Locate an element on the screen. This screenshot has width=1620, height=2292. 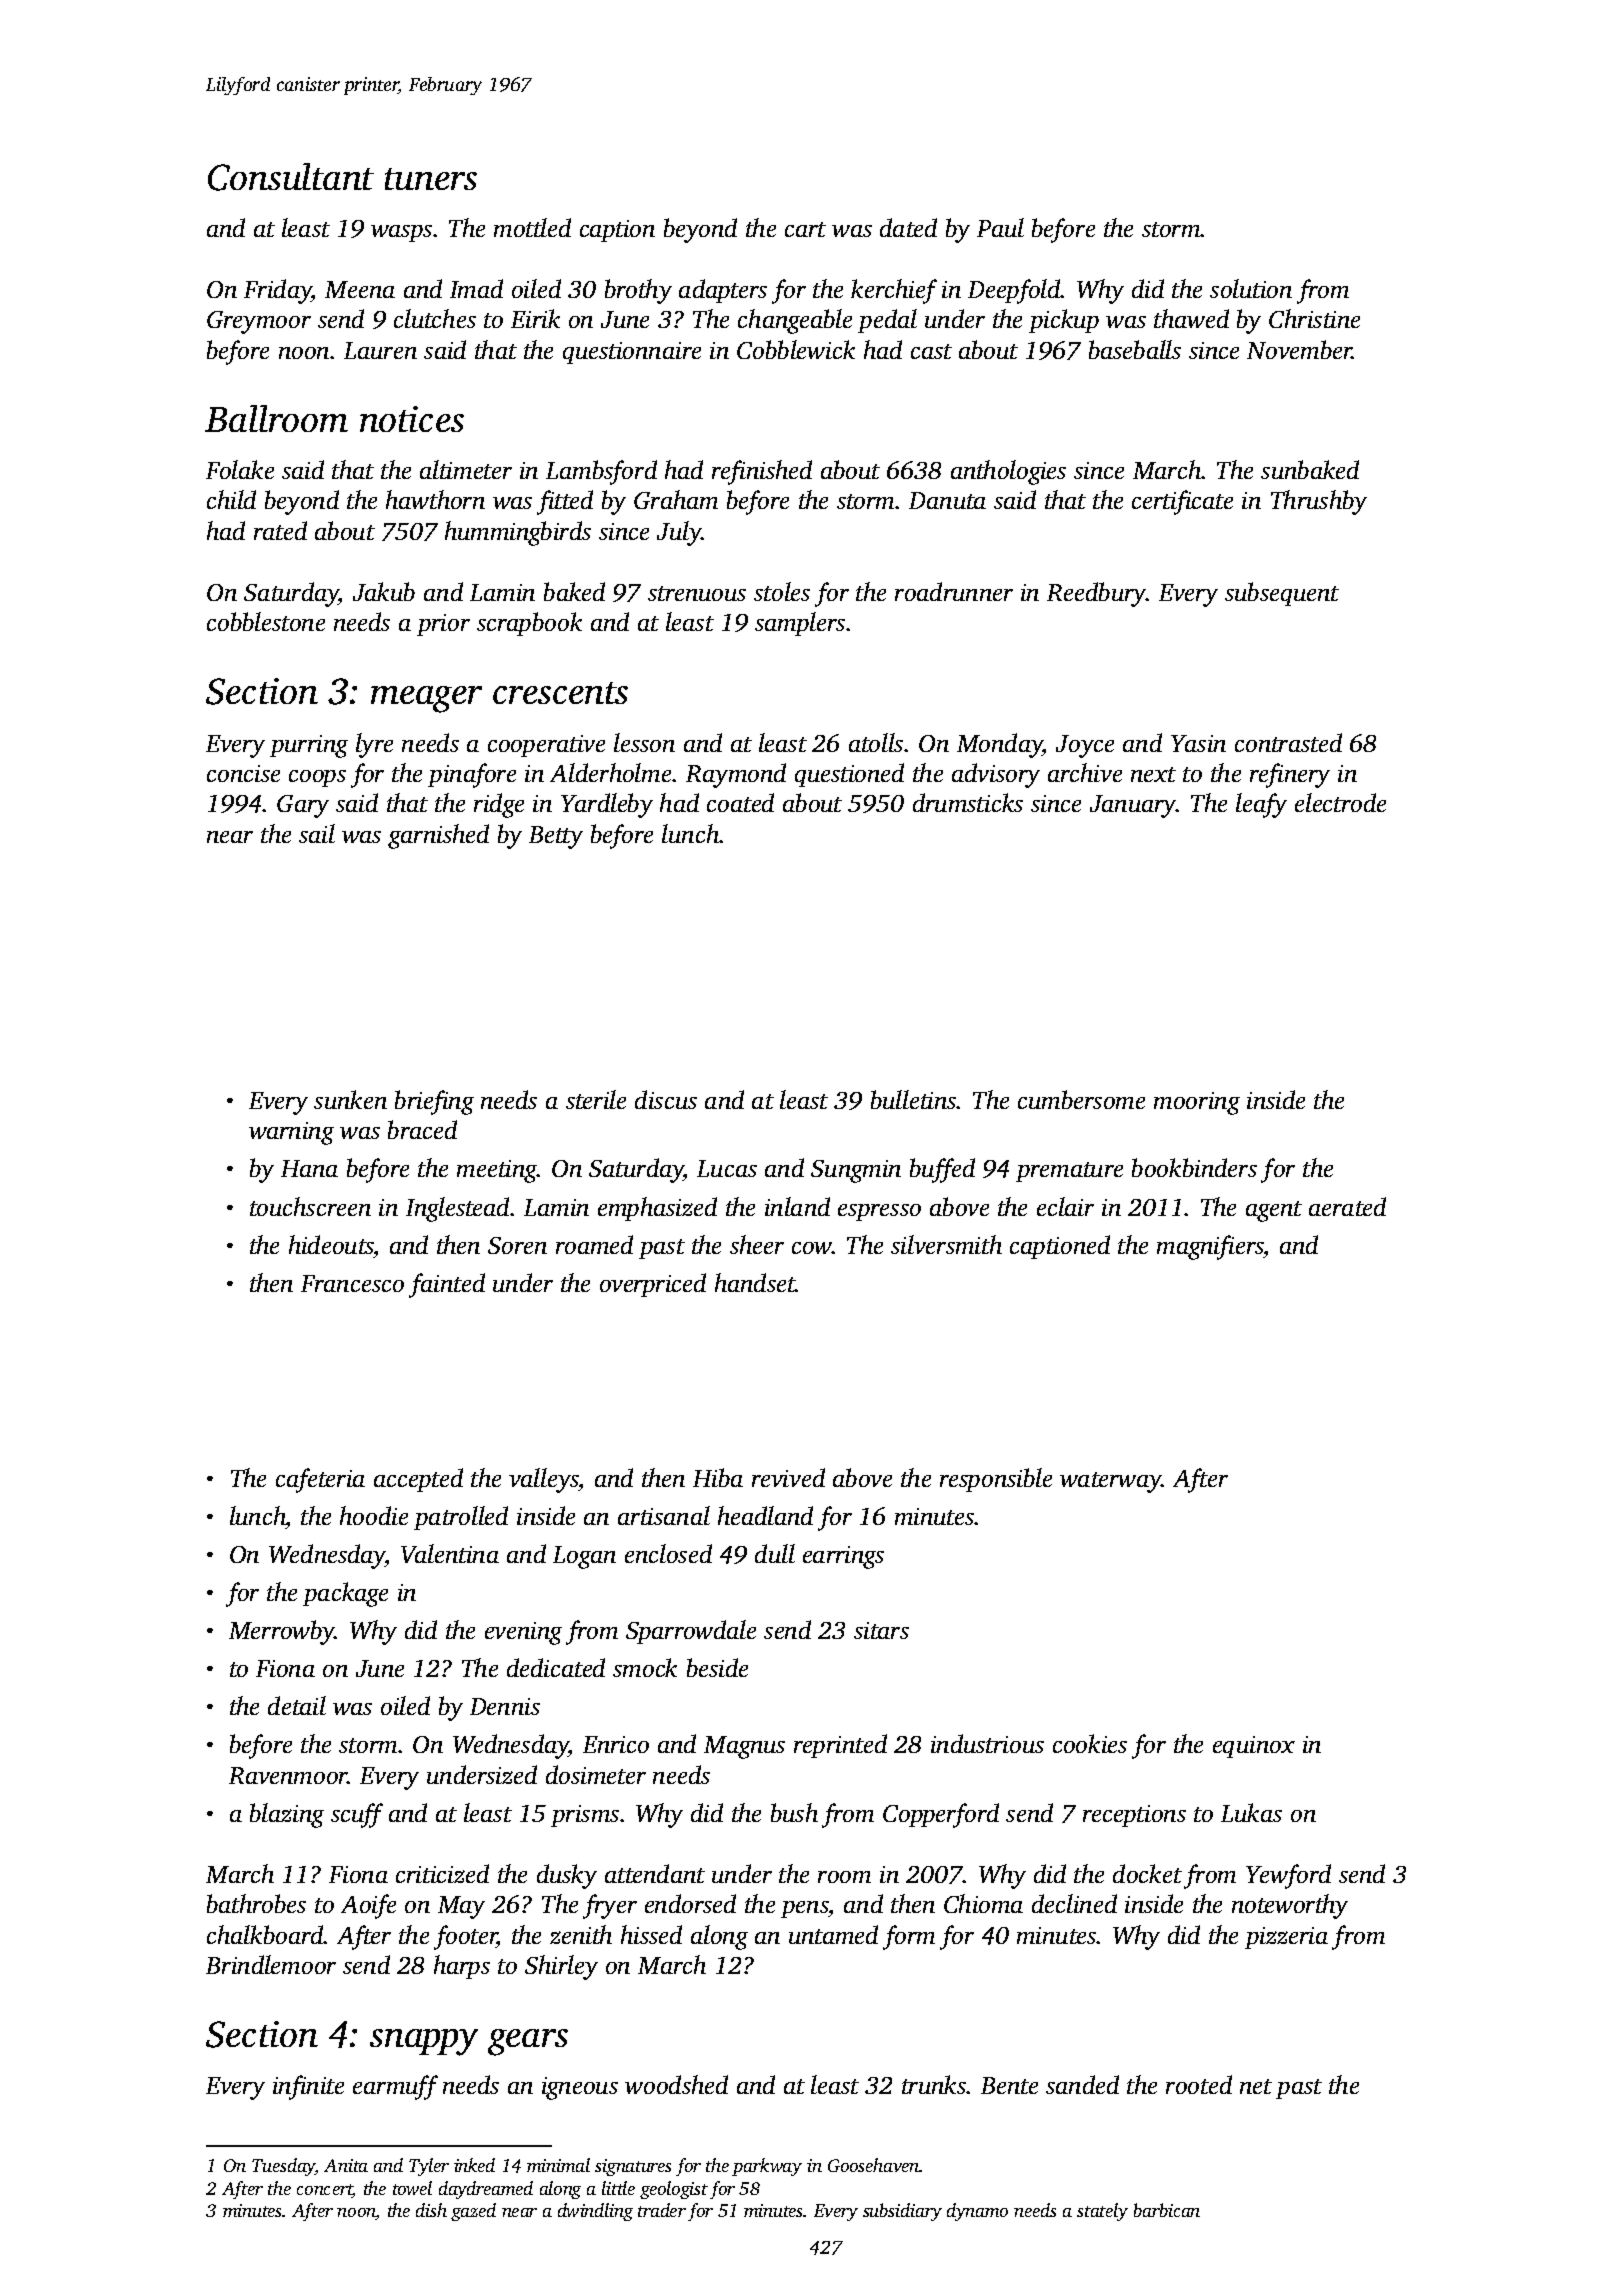
inked is located at coordinates (474, 2165).
